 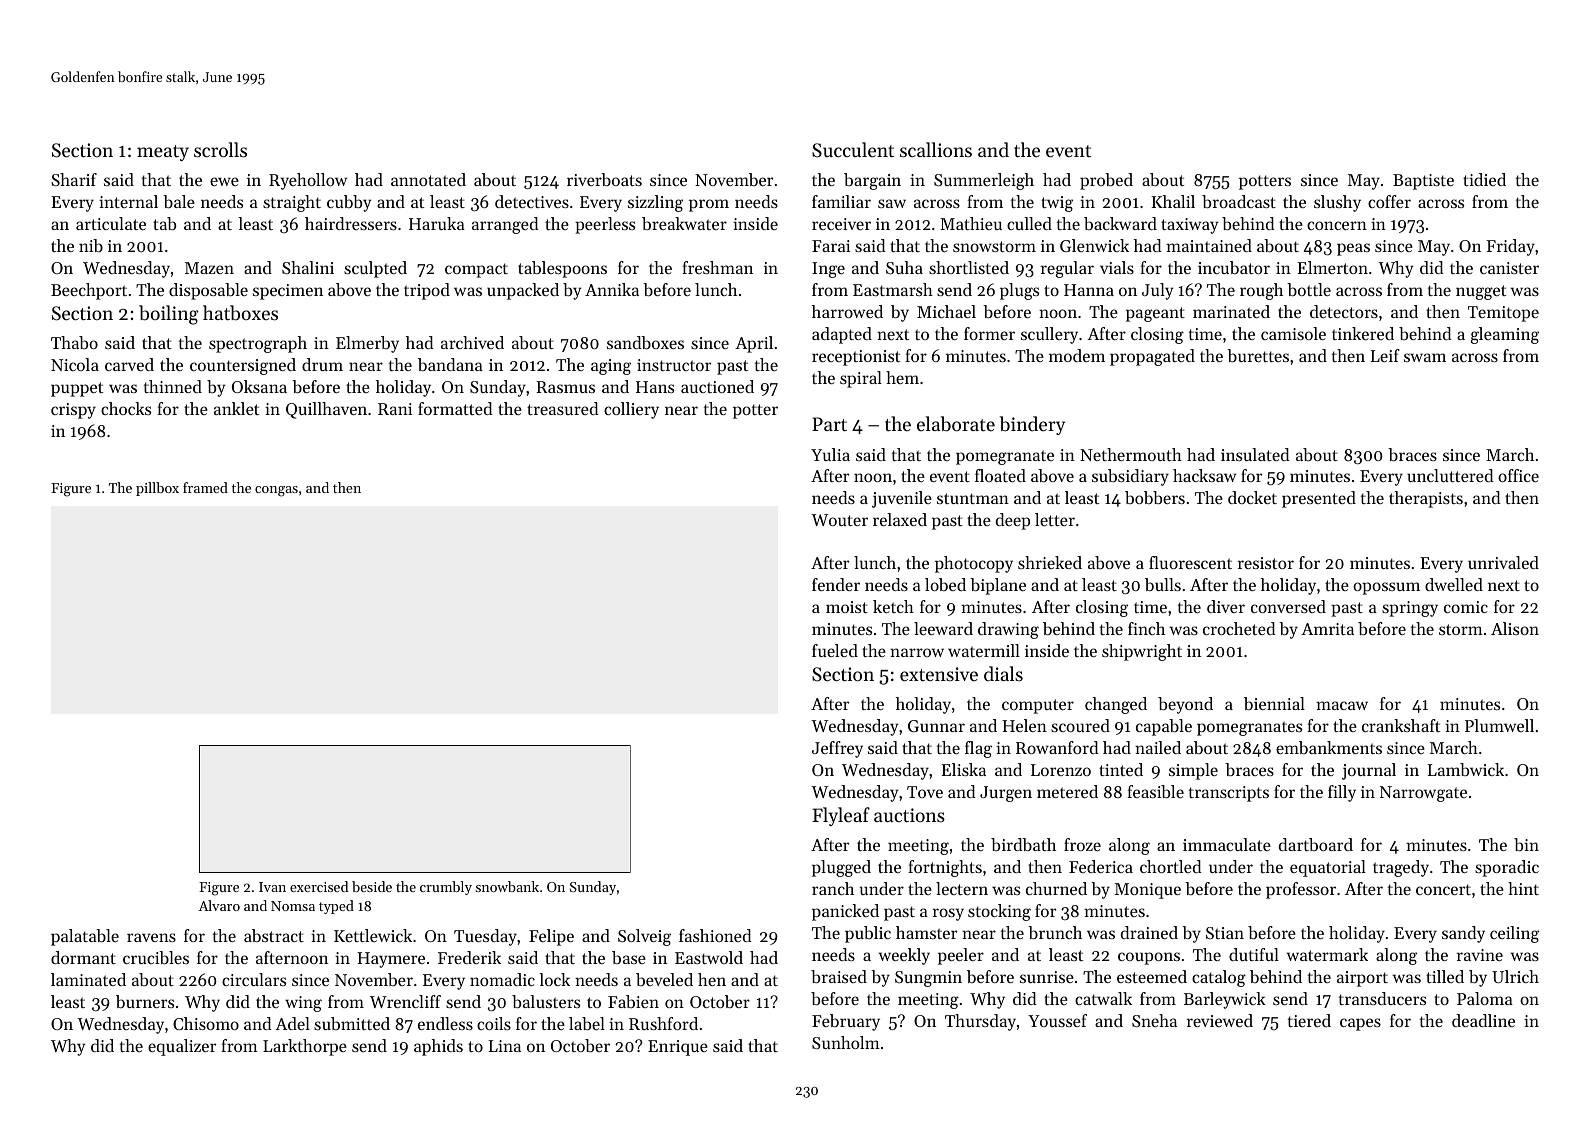 I want to click on nugget, so click(x=1481, y=292).
